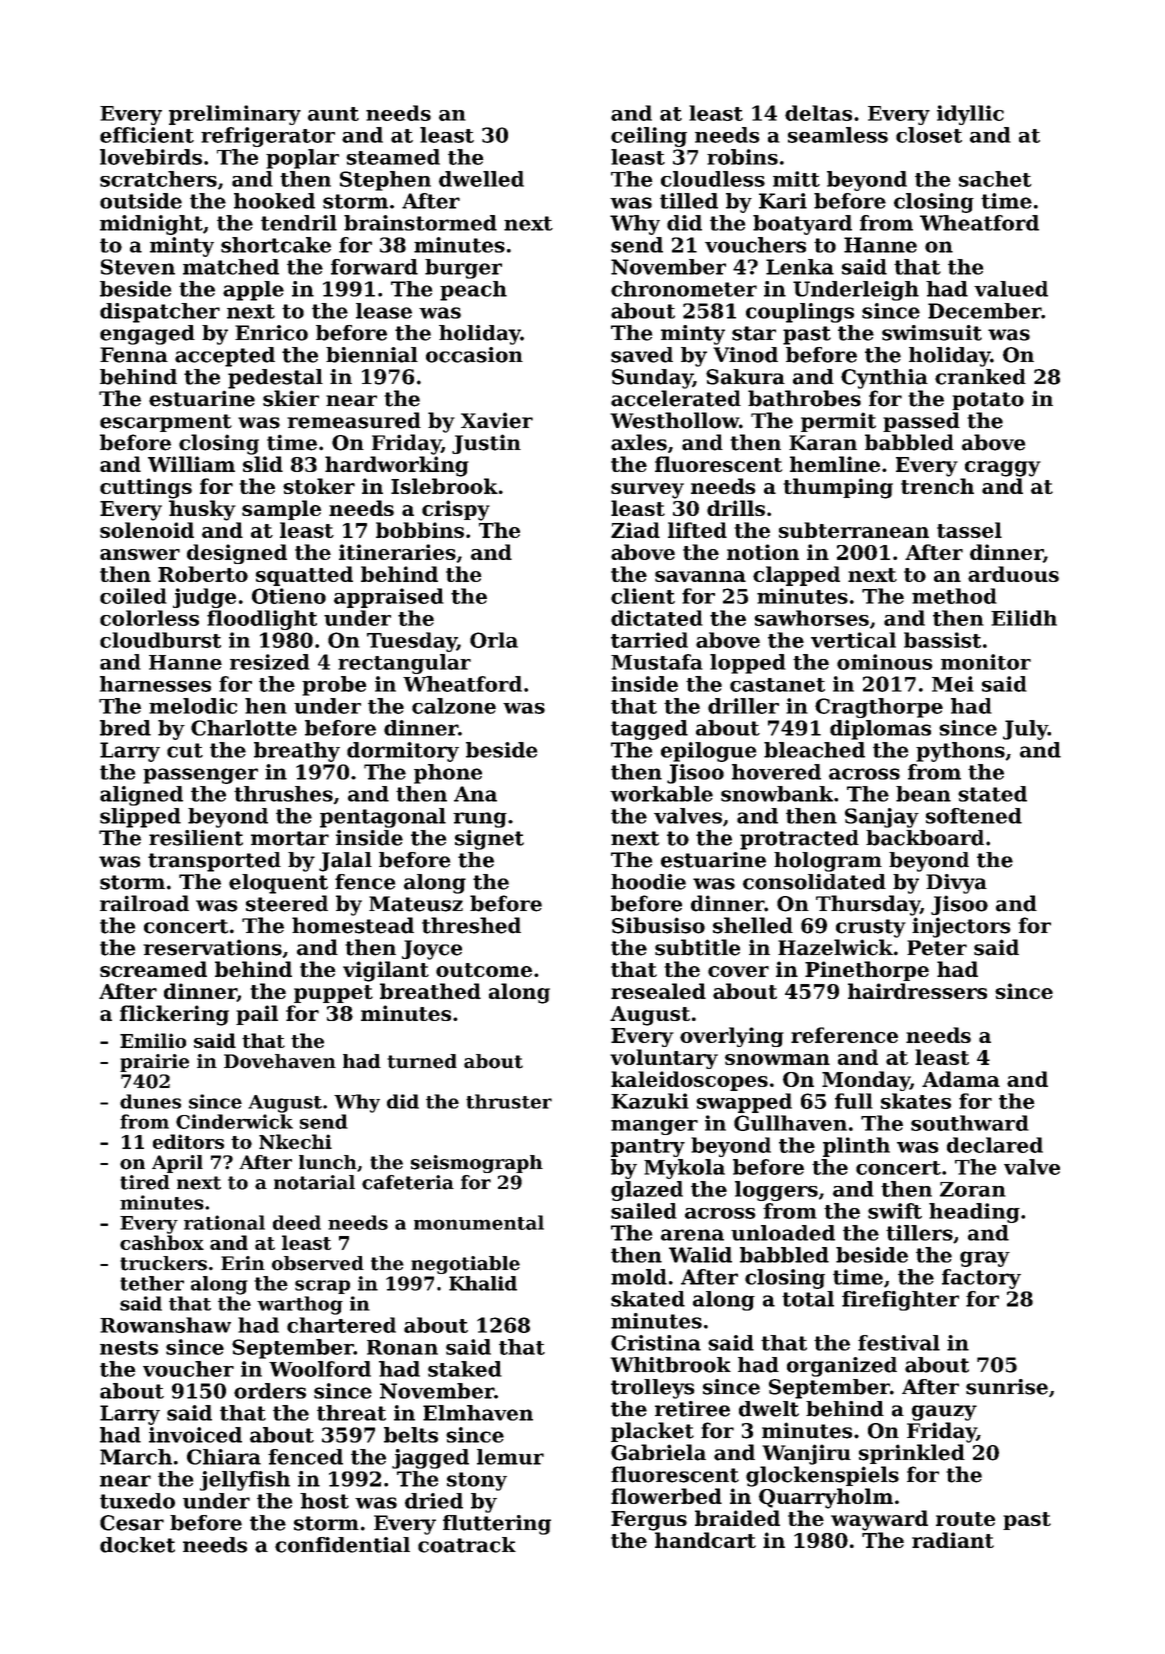 The height and width of the image is (1654, 1165). Describe the element at coordinates (692, 1409) in the image. I see `retiree` at that location.
